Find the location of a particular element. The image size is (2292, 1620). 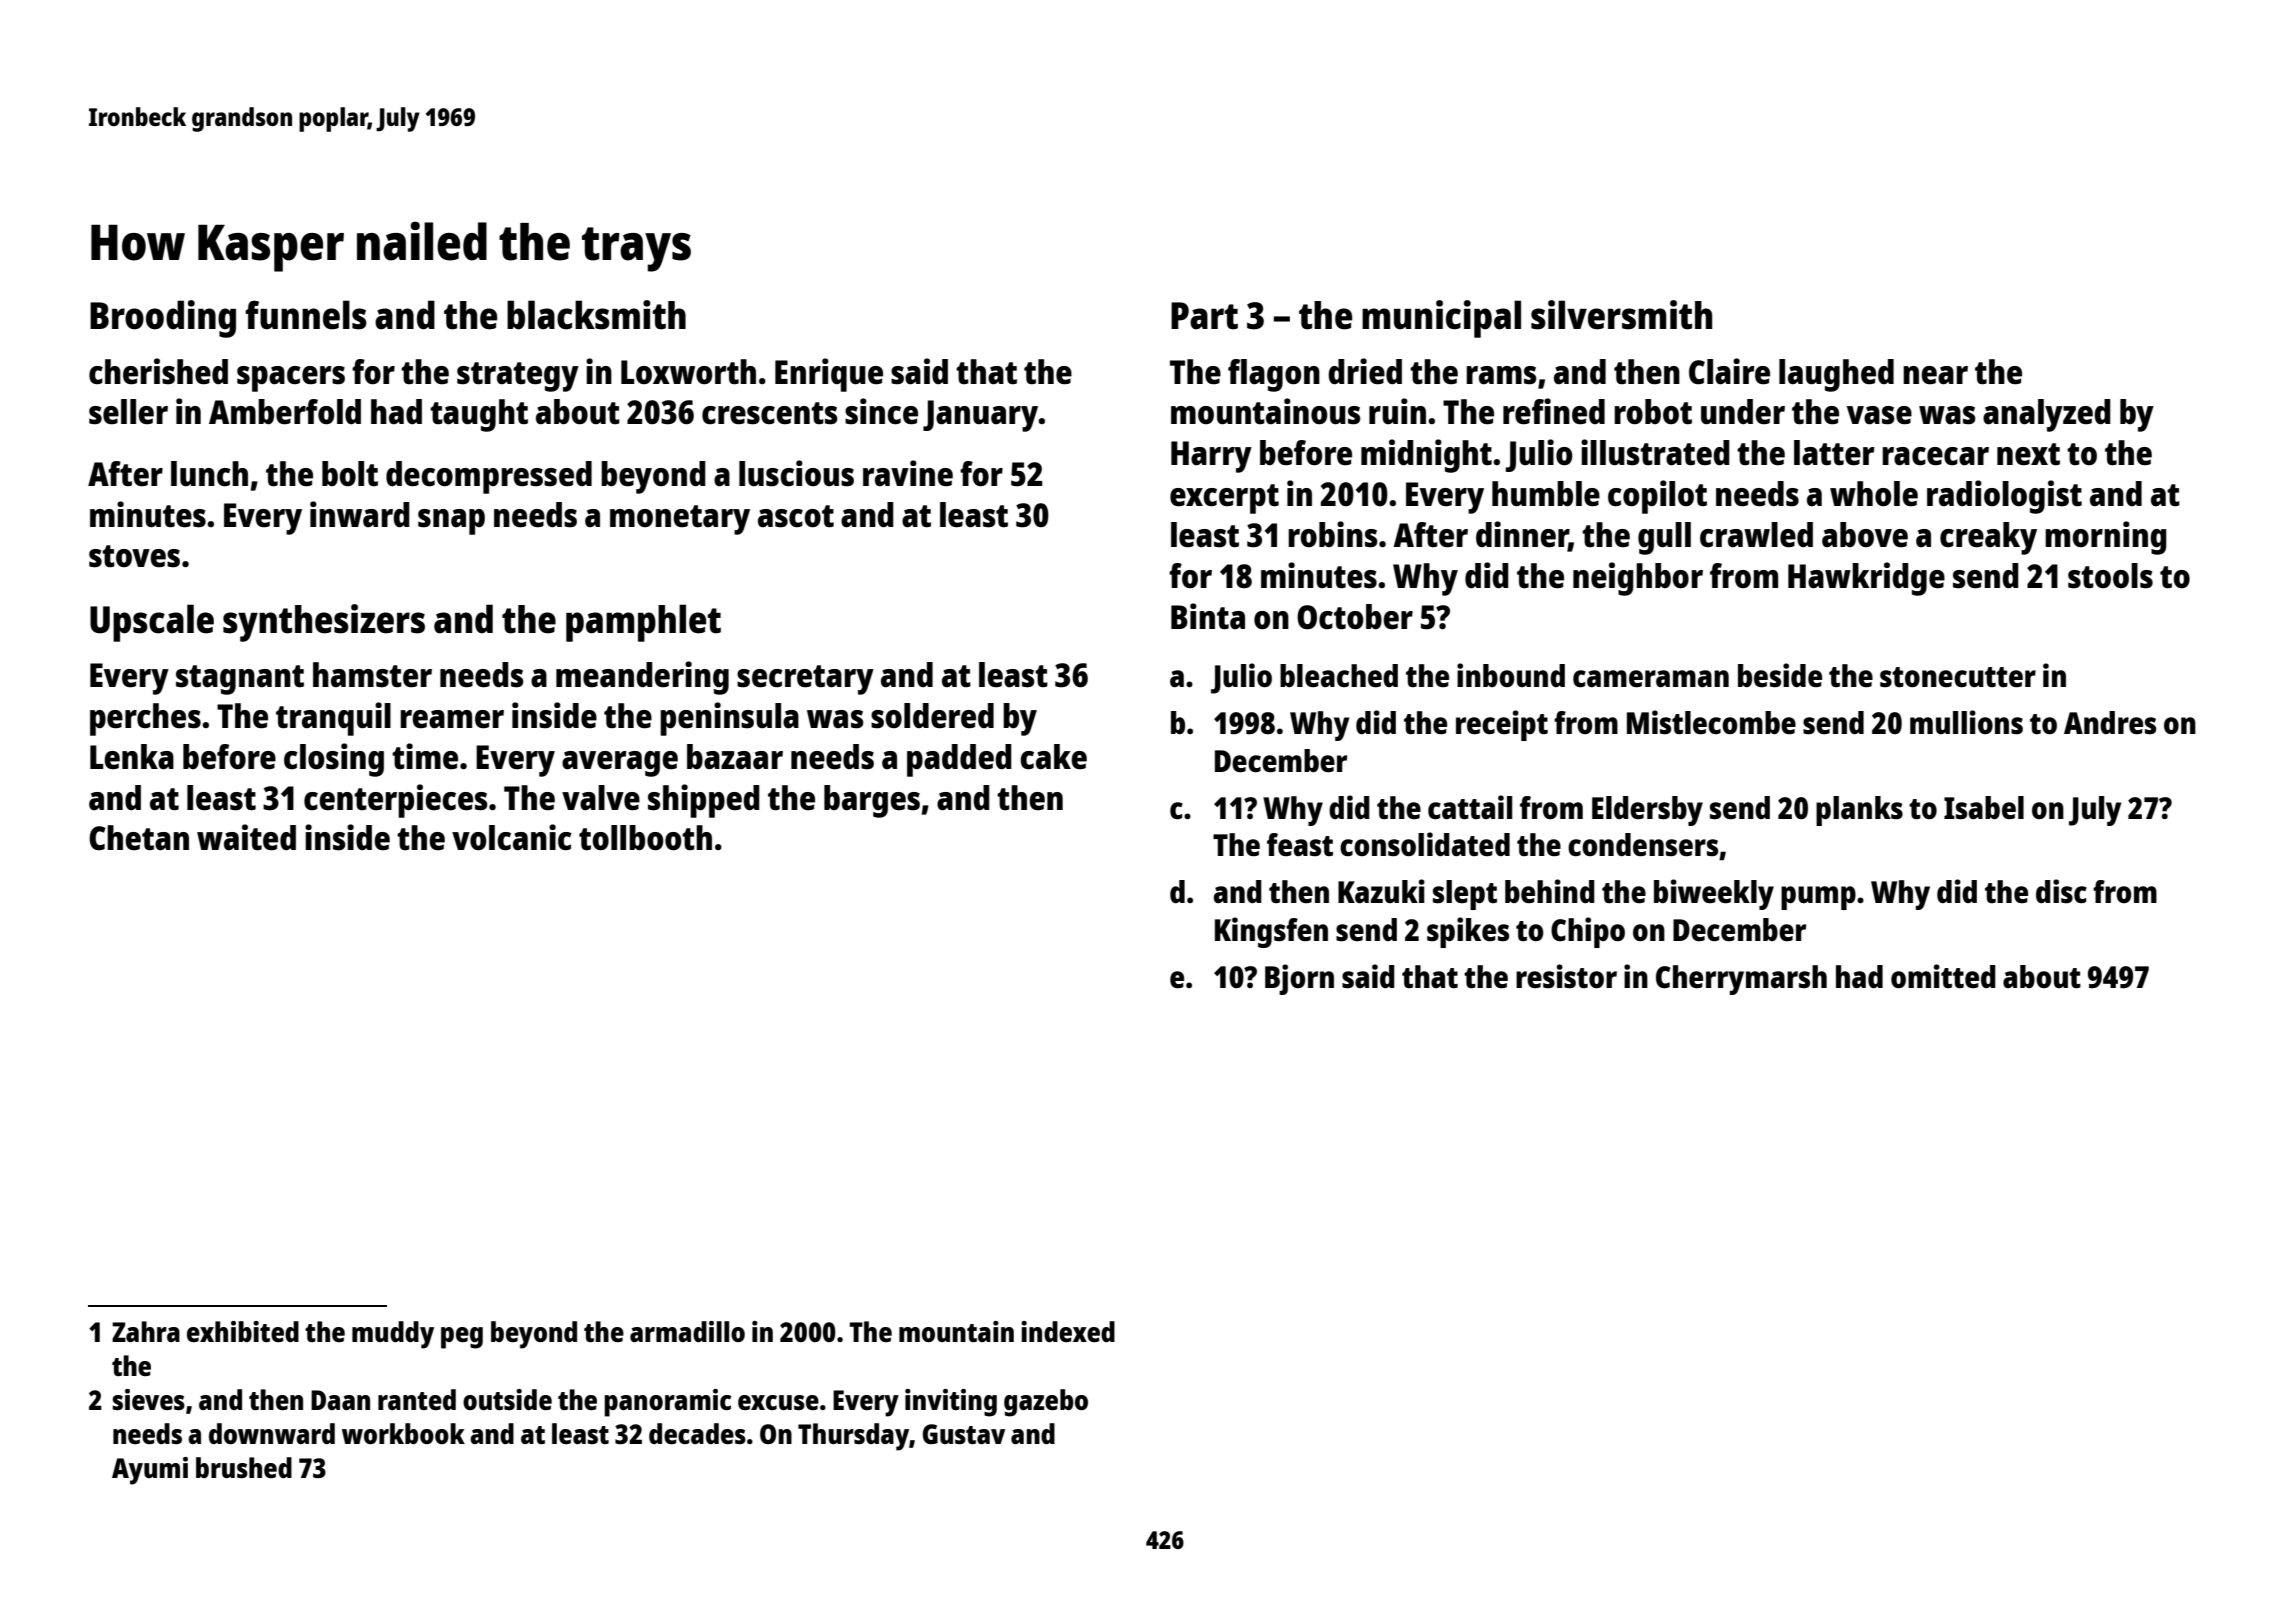

indexed is located at coordinates (1068, 1331).
